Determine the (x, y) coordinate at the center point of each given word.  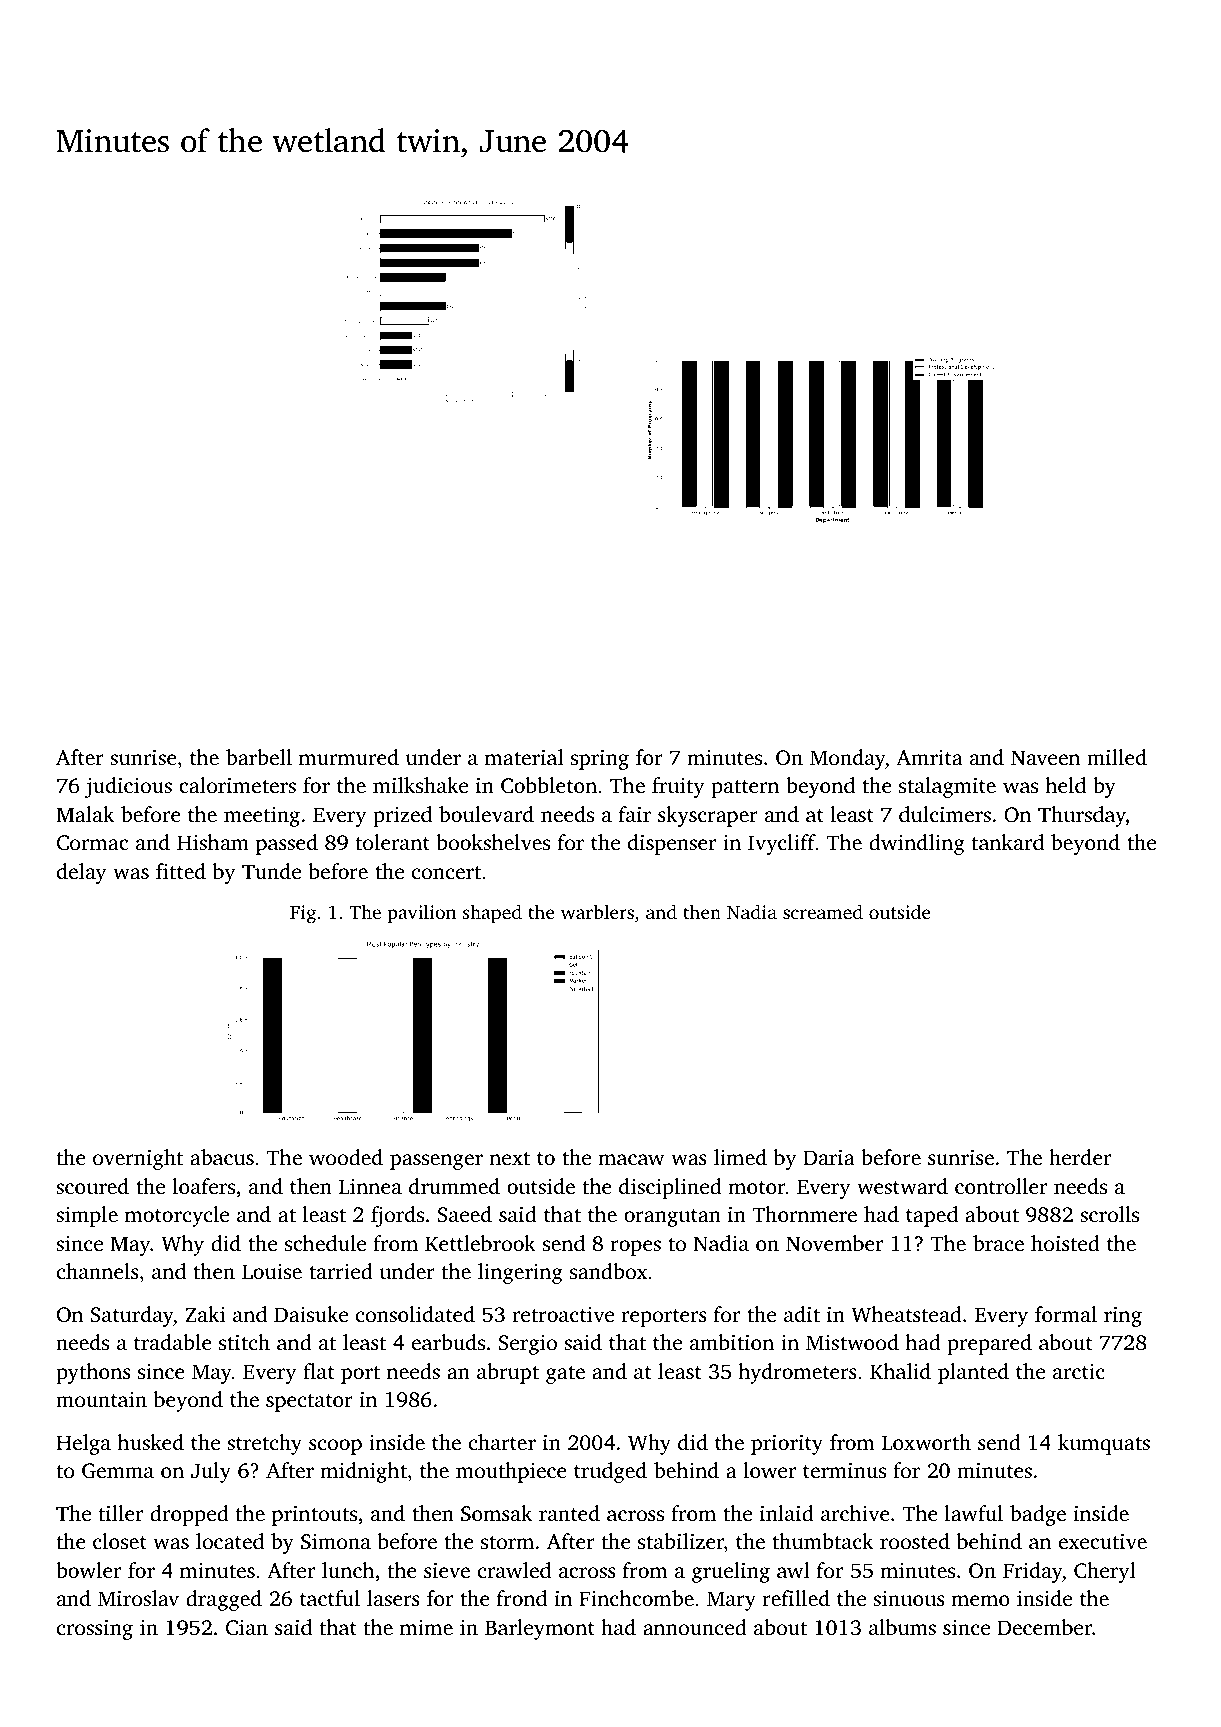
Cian (247, 1628)
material (524, 757)
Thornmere (804, 1214)
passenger (436, 1162)
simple (87, 1216)
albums (902, 1627)
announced (695, 1627)
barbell (259, 757)
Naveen (1045, 757)
